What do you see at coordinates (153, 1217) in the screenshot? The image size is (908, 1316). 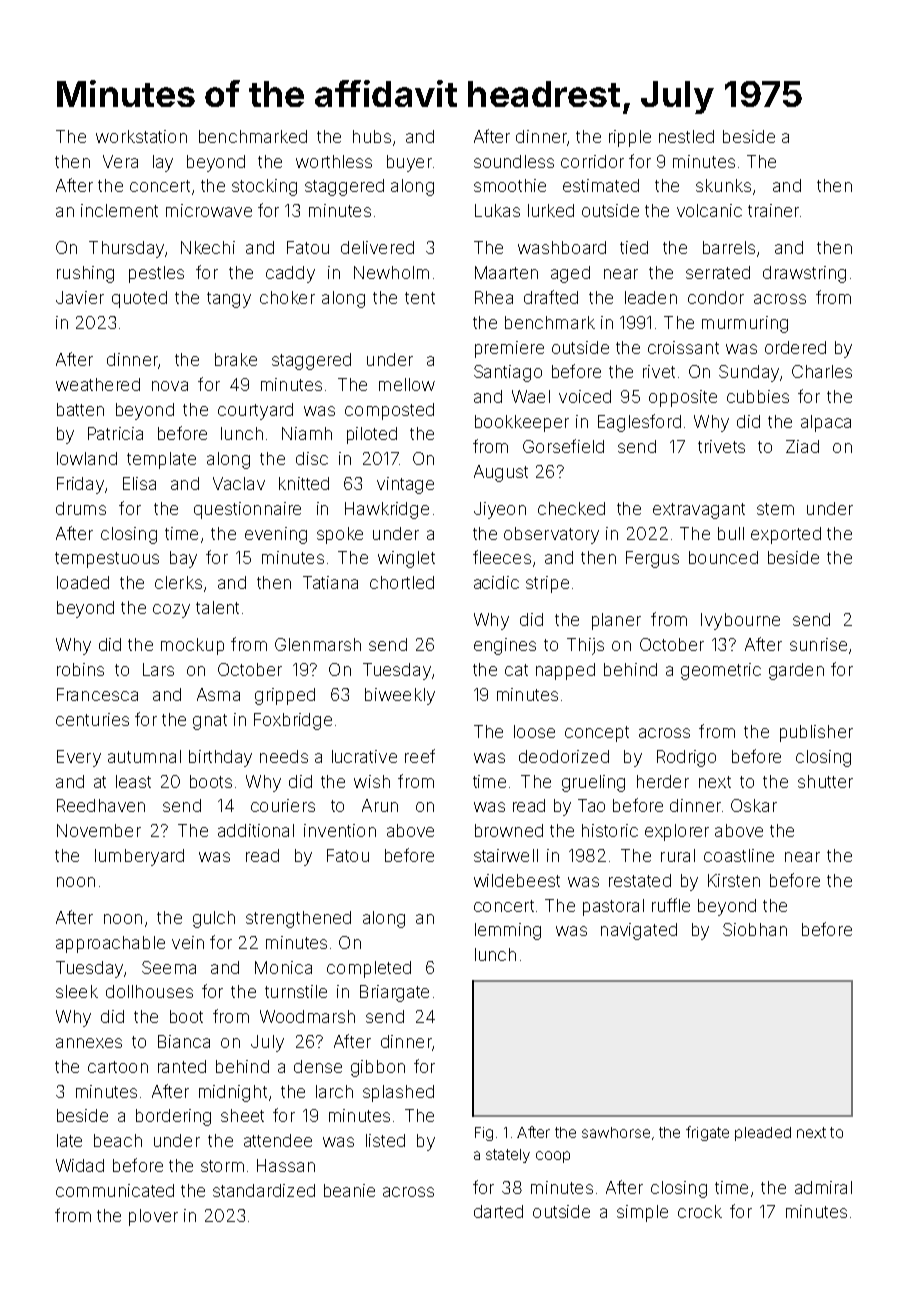 I see `plover` at bounding box center [153, 1217].
